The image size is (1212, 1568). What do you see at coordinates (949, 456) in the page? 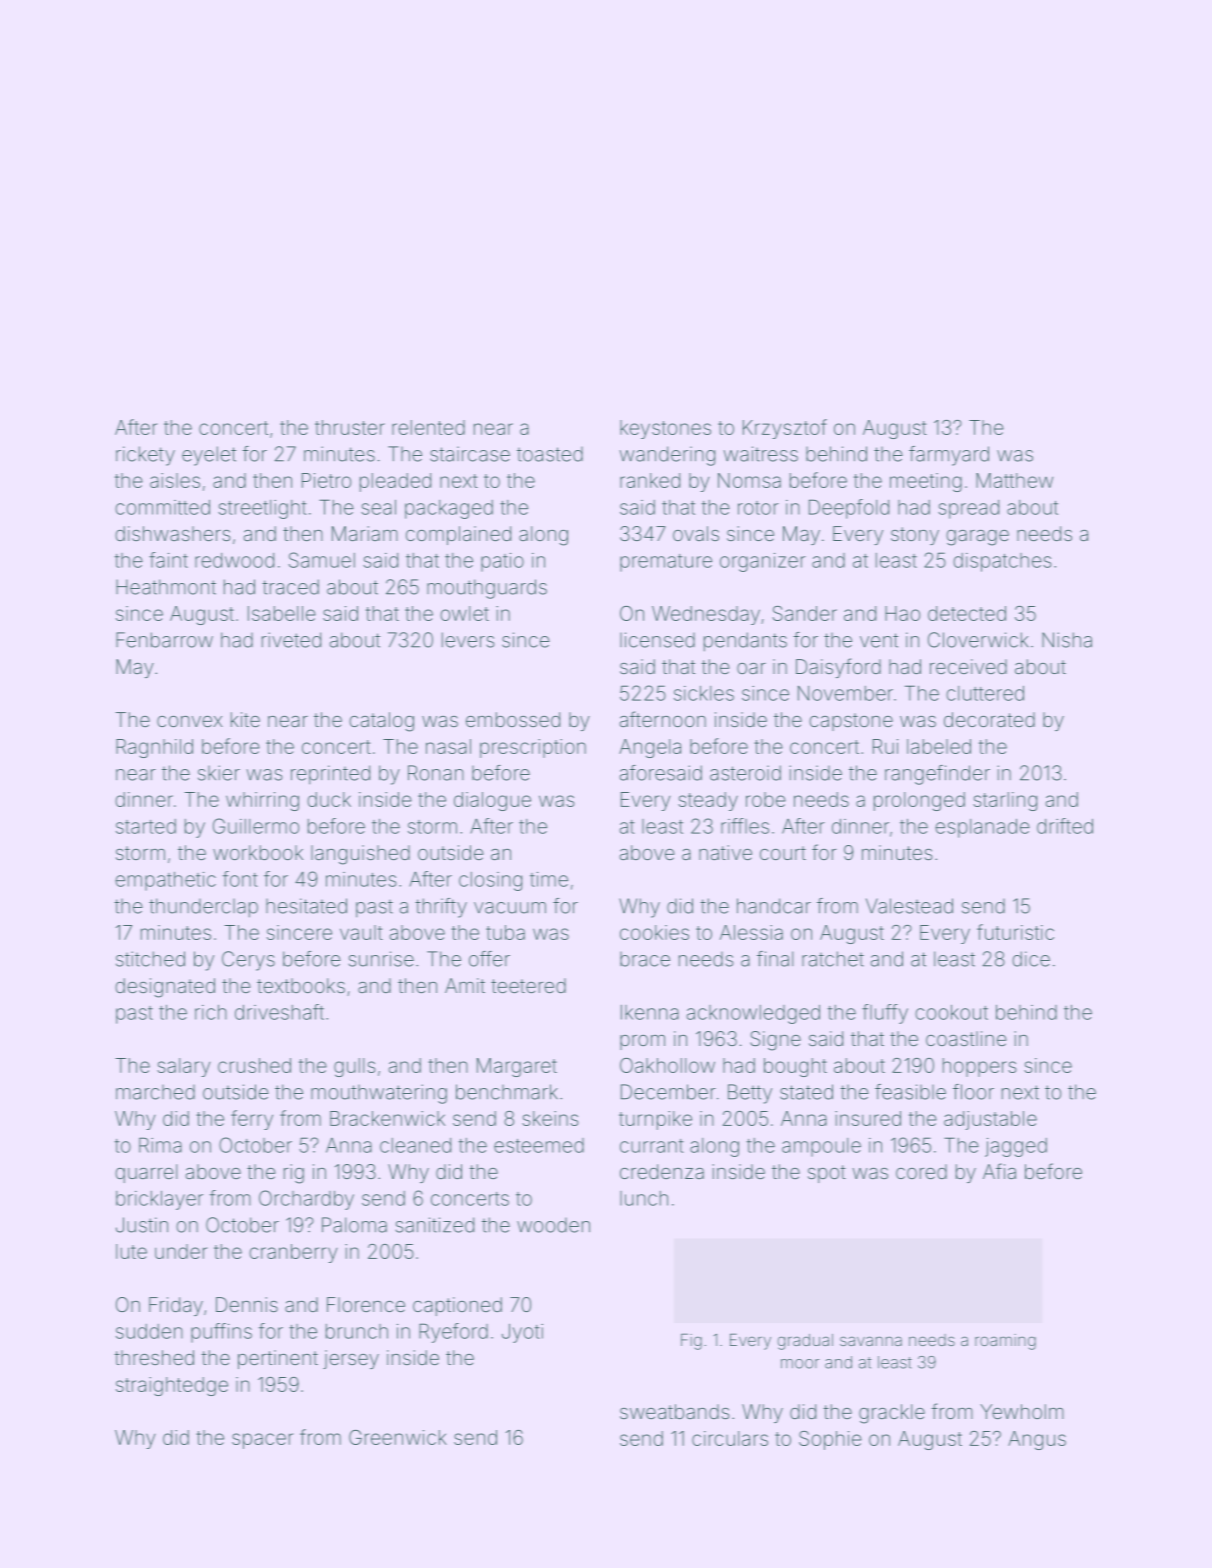
I see `farmyard` at bounding box center [949, 456].
